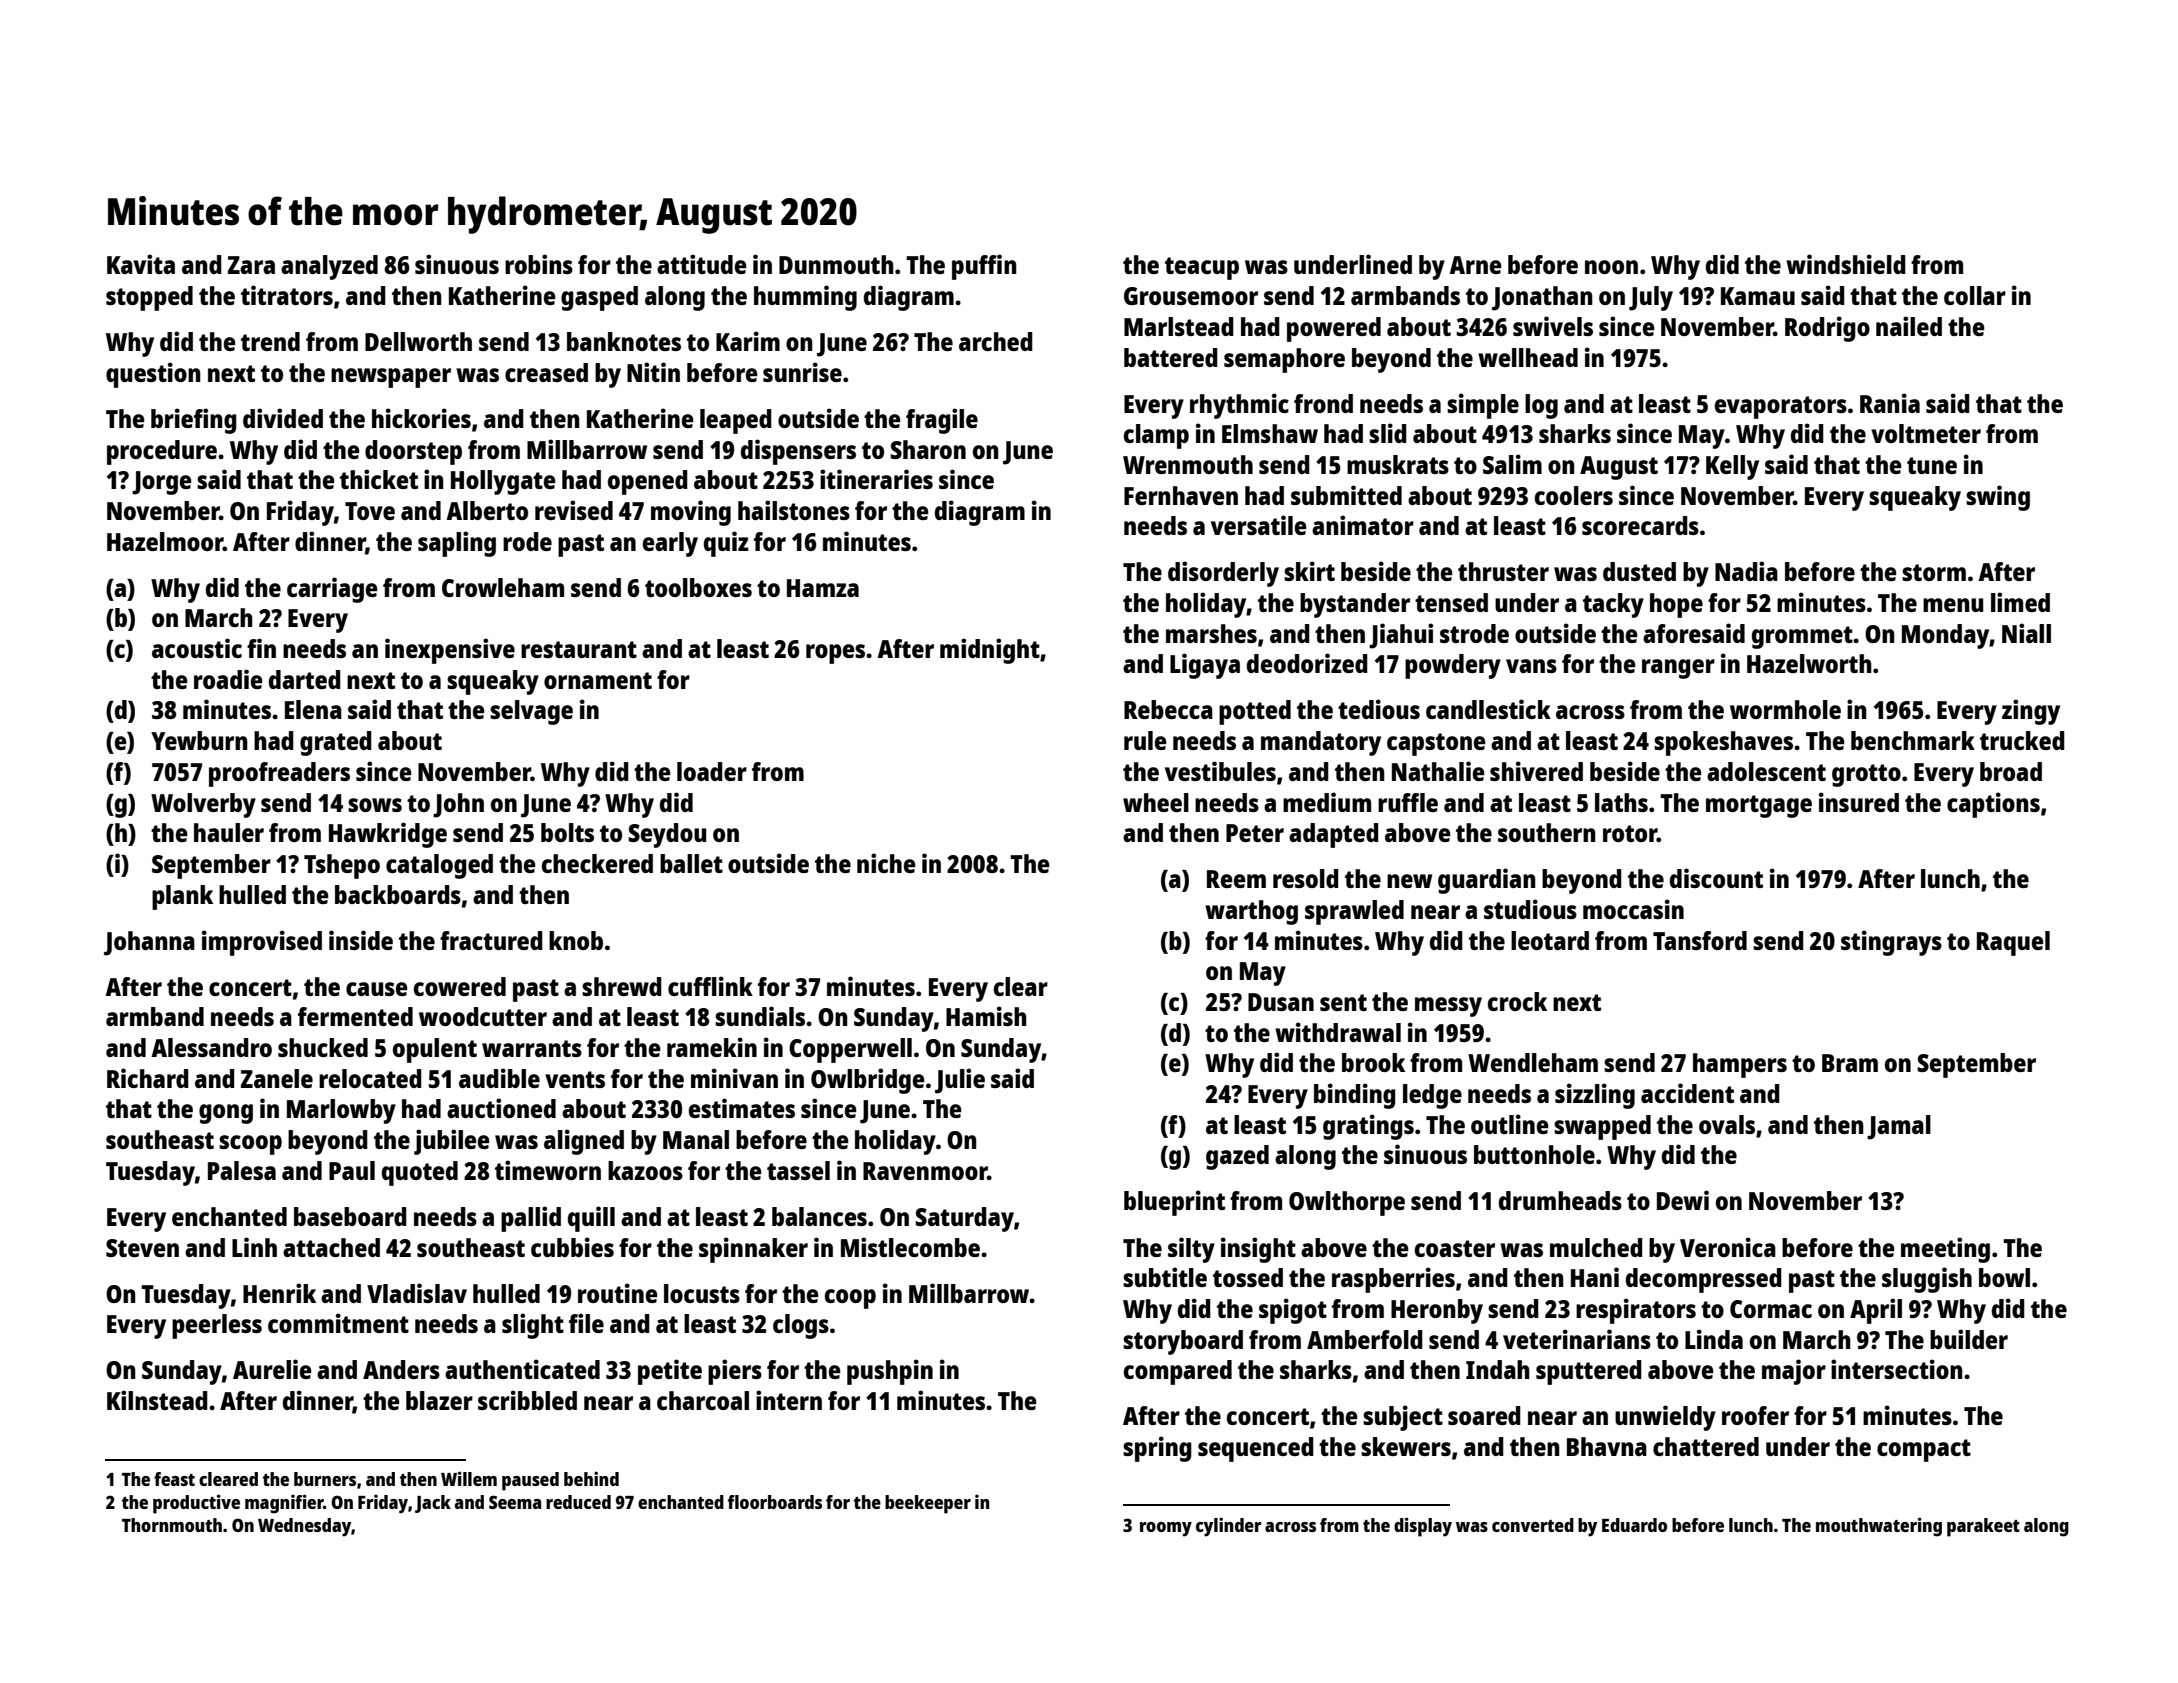 This screenshot has height=1683, width=2178. What do you see at coordinates (1716, 878) in the screenshot?
I see `discount` at bounding box center [1716, 878].
